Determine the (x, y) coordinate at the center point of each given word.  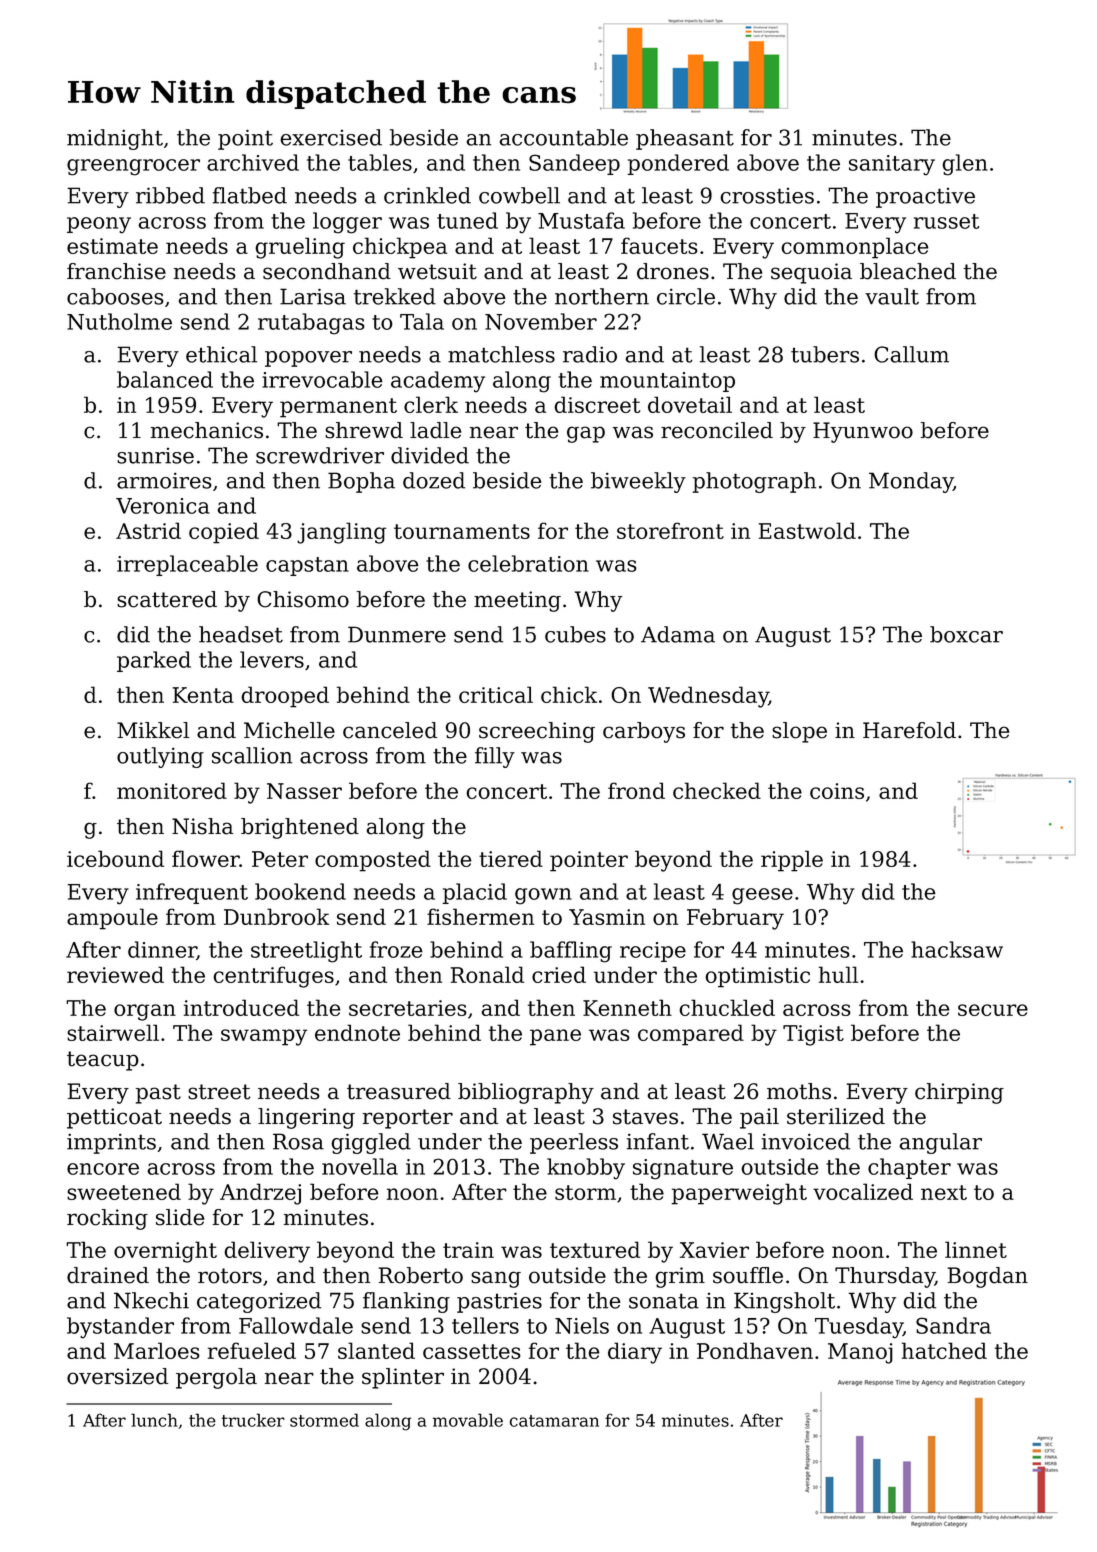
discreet (597, 404)
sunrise (155, 456)
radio (590, 354)
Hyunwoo (863, 432)
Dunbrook (276, 916)
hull (838, 974)
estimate (112, 246)
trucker (253, 1420)
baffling (571, 952)
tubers (825, 354)
